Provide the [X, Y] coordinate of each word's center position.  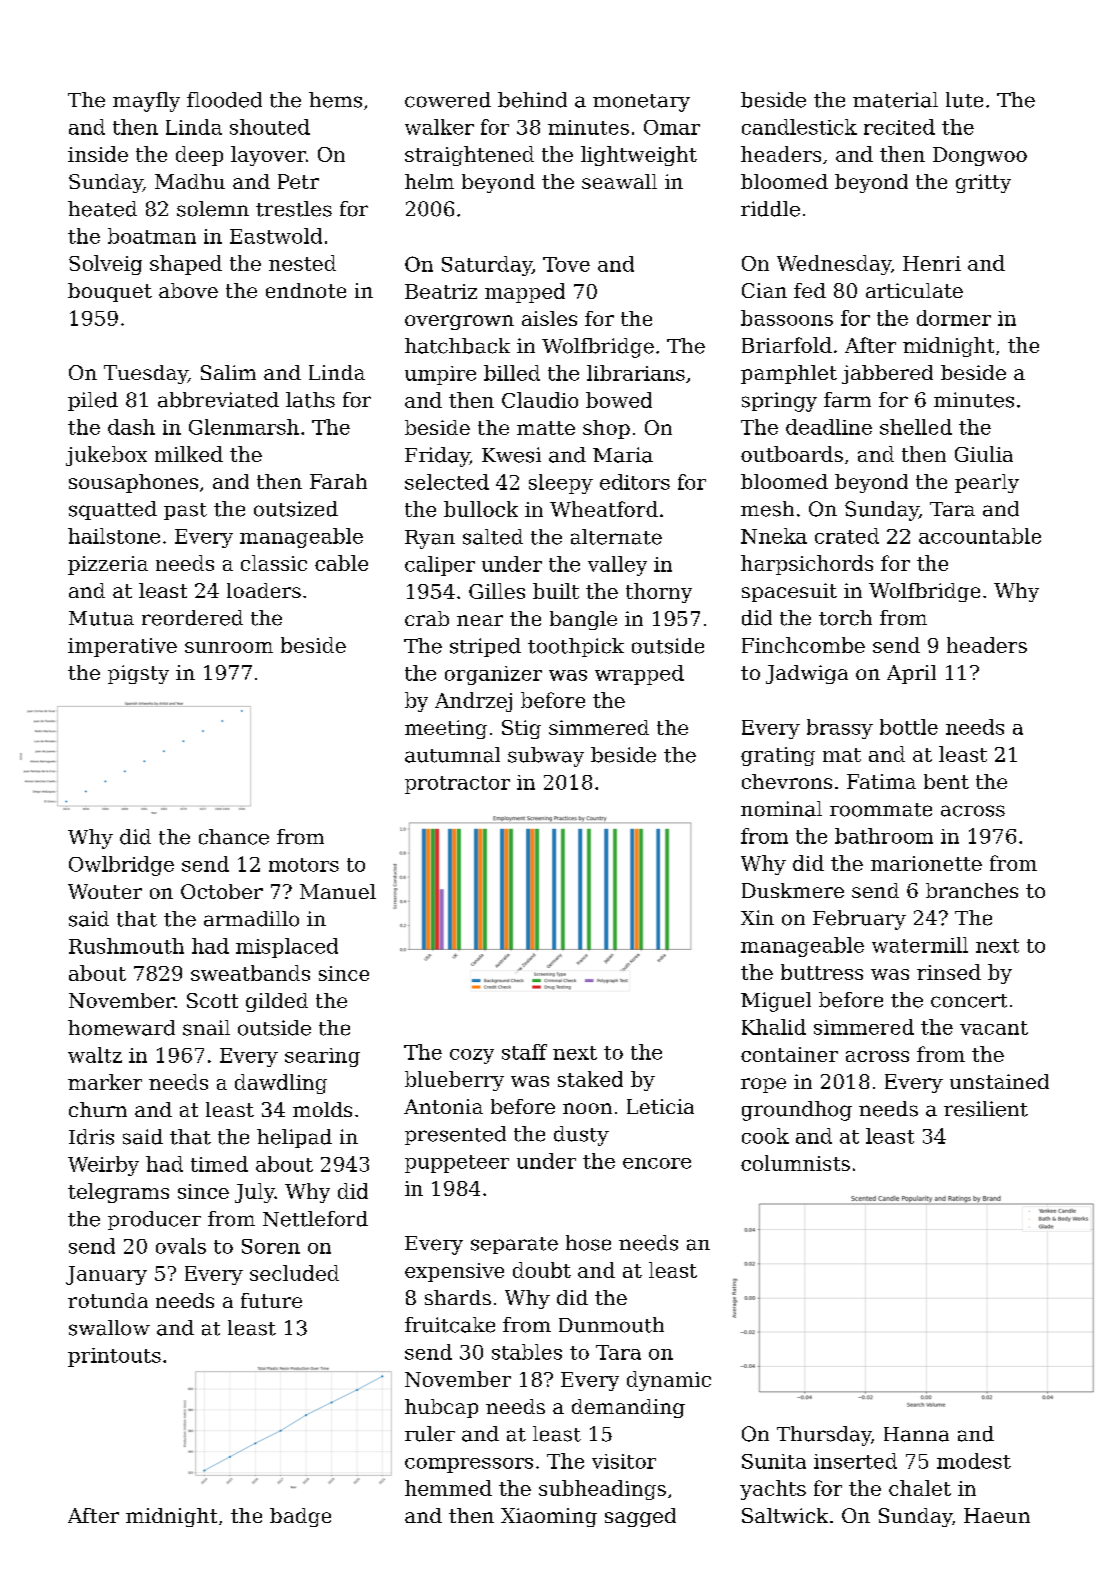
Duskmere [793, 890]
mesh [767, 509]
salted [493, 537]
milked [189, 454]
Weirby [103, 1166]
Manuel [338, 891]
